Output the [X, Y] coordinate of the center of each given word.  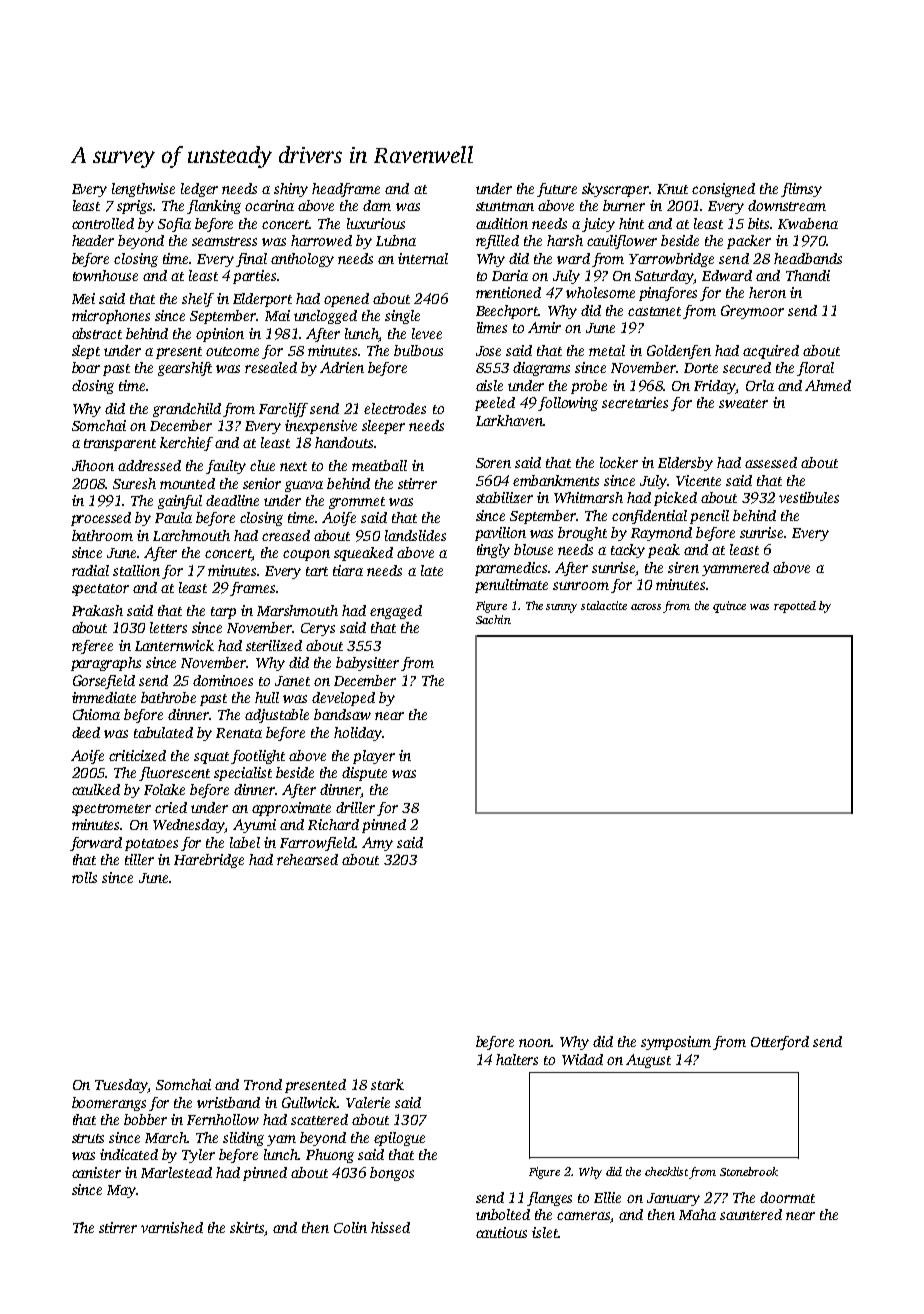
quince [729, 607]
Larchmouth [191, 535]
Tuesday [121, 1086]
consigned [723, 190]
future [557, 190]
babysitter [367, 664]
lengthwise [143, 190]
